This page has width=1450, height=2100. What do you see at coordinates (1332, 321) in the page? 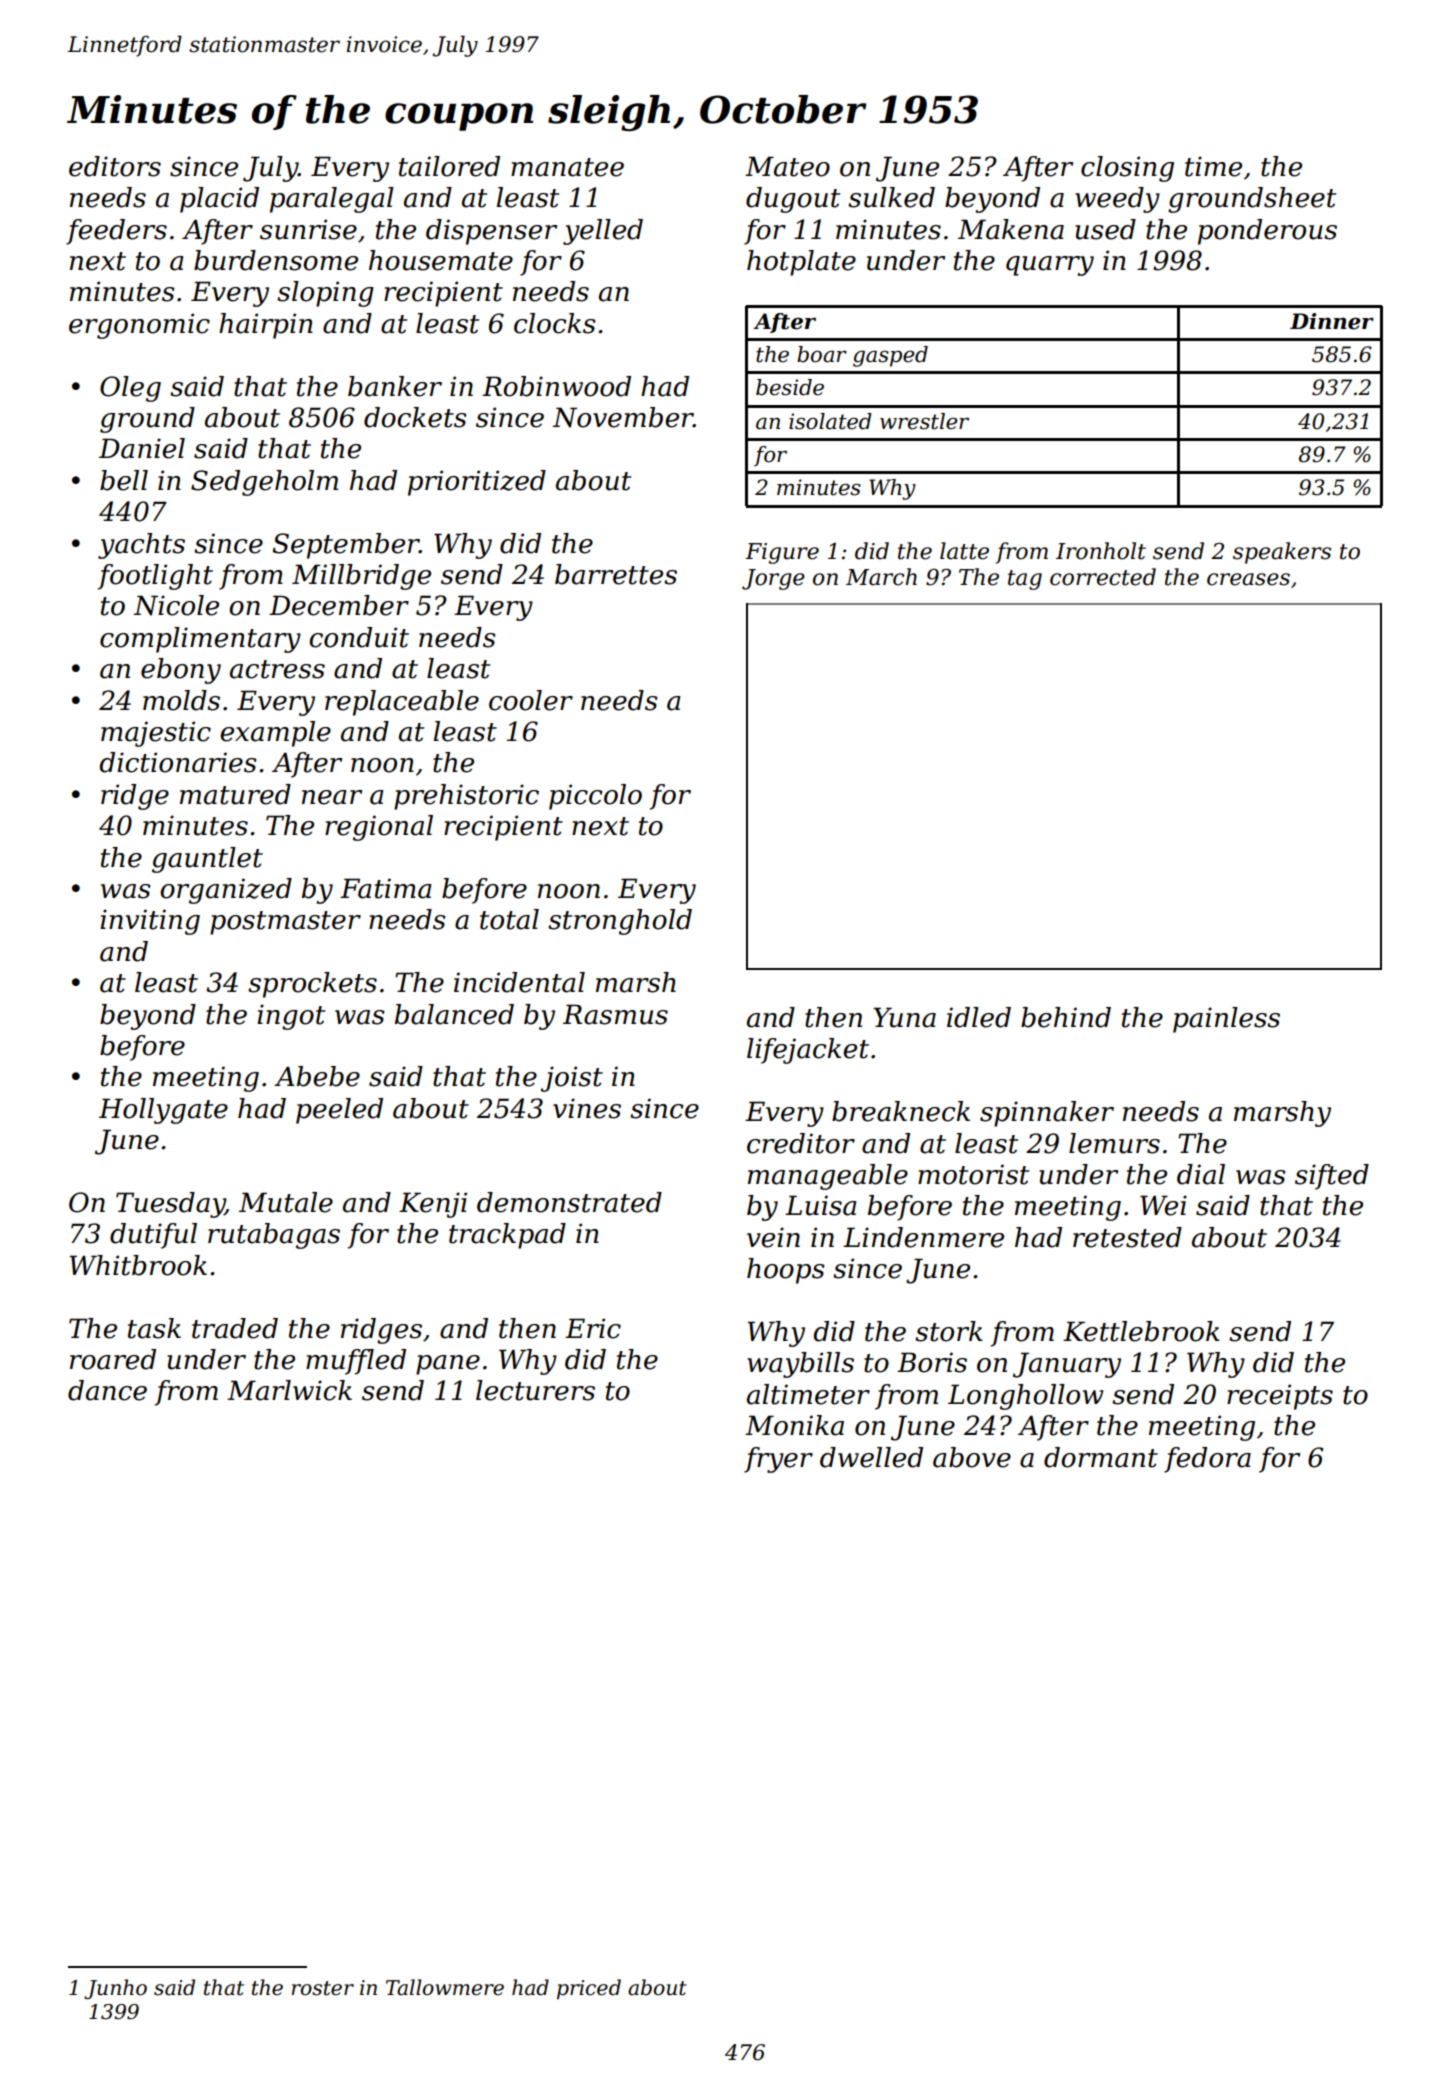
I see `Dinner` at bounding box center [1332, 321].
